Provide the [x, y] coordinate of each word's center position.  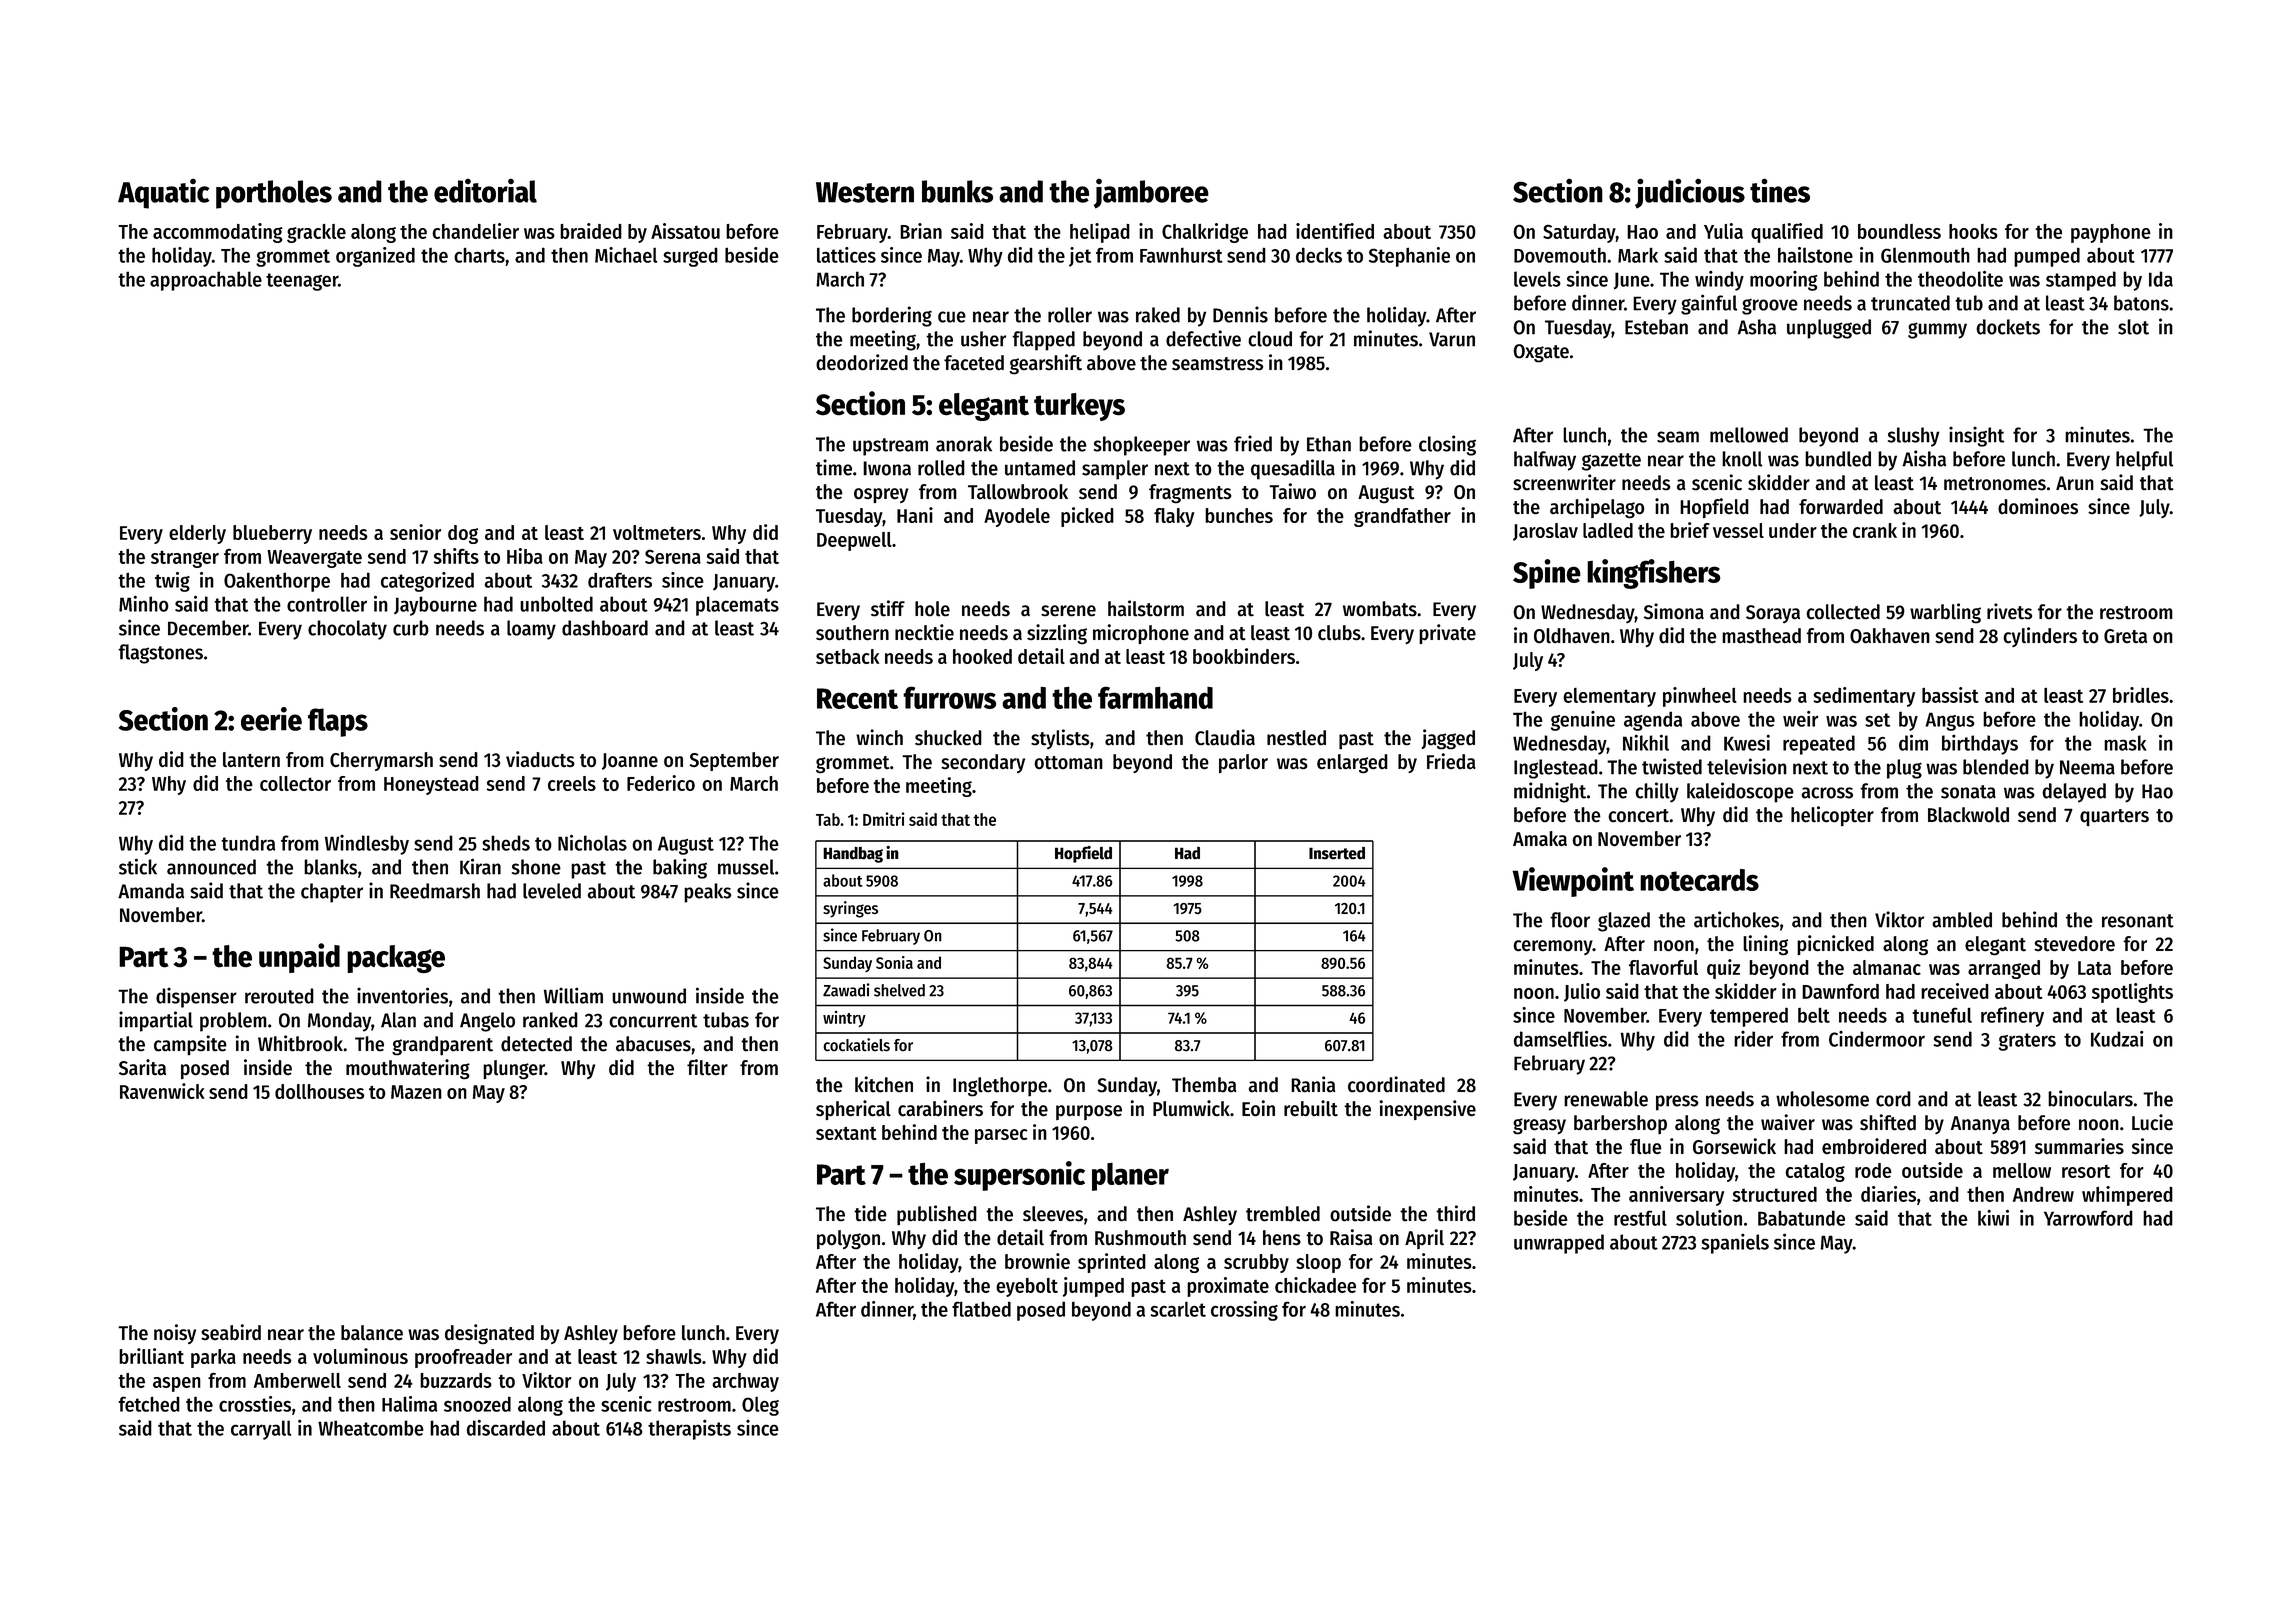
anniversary [1676, 1196]
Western [865, 192]
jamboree [1151, 194]
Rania [1313, 1084]
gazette [1611, 462]
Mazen [416, 1092]
